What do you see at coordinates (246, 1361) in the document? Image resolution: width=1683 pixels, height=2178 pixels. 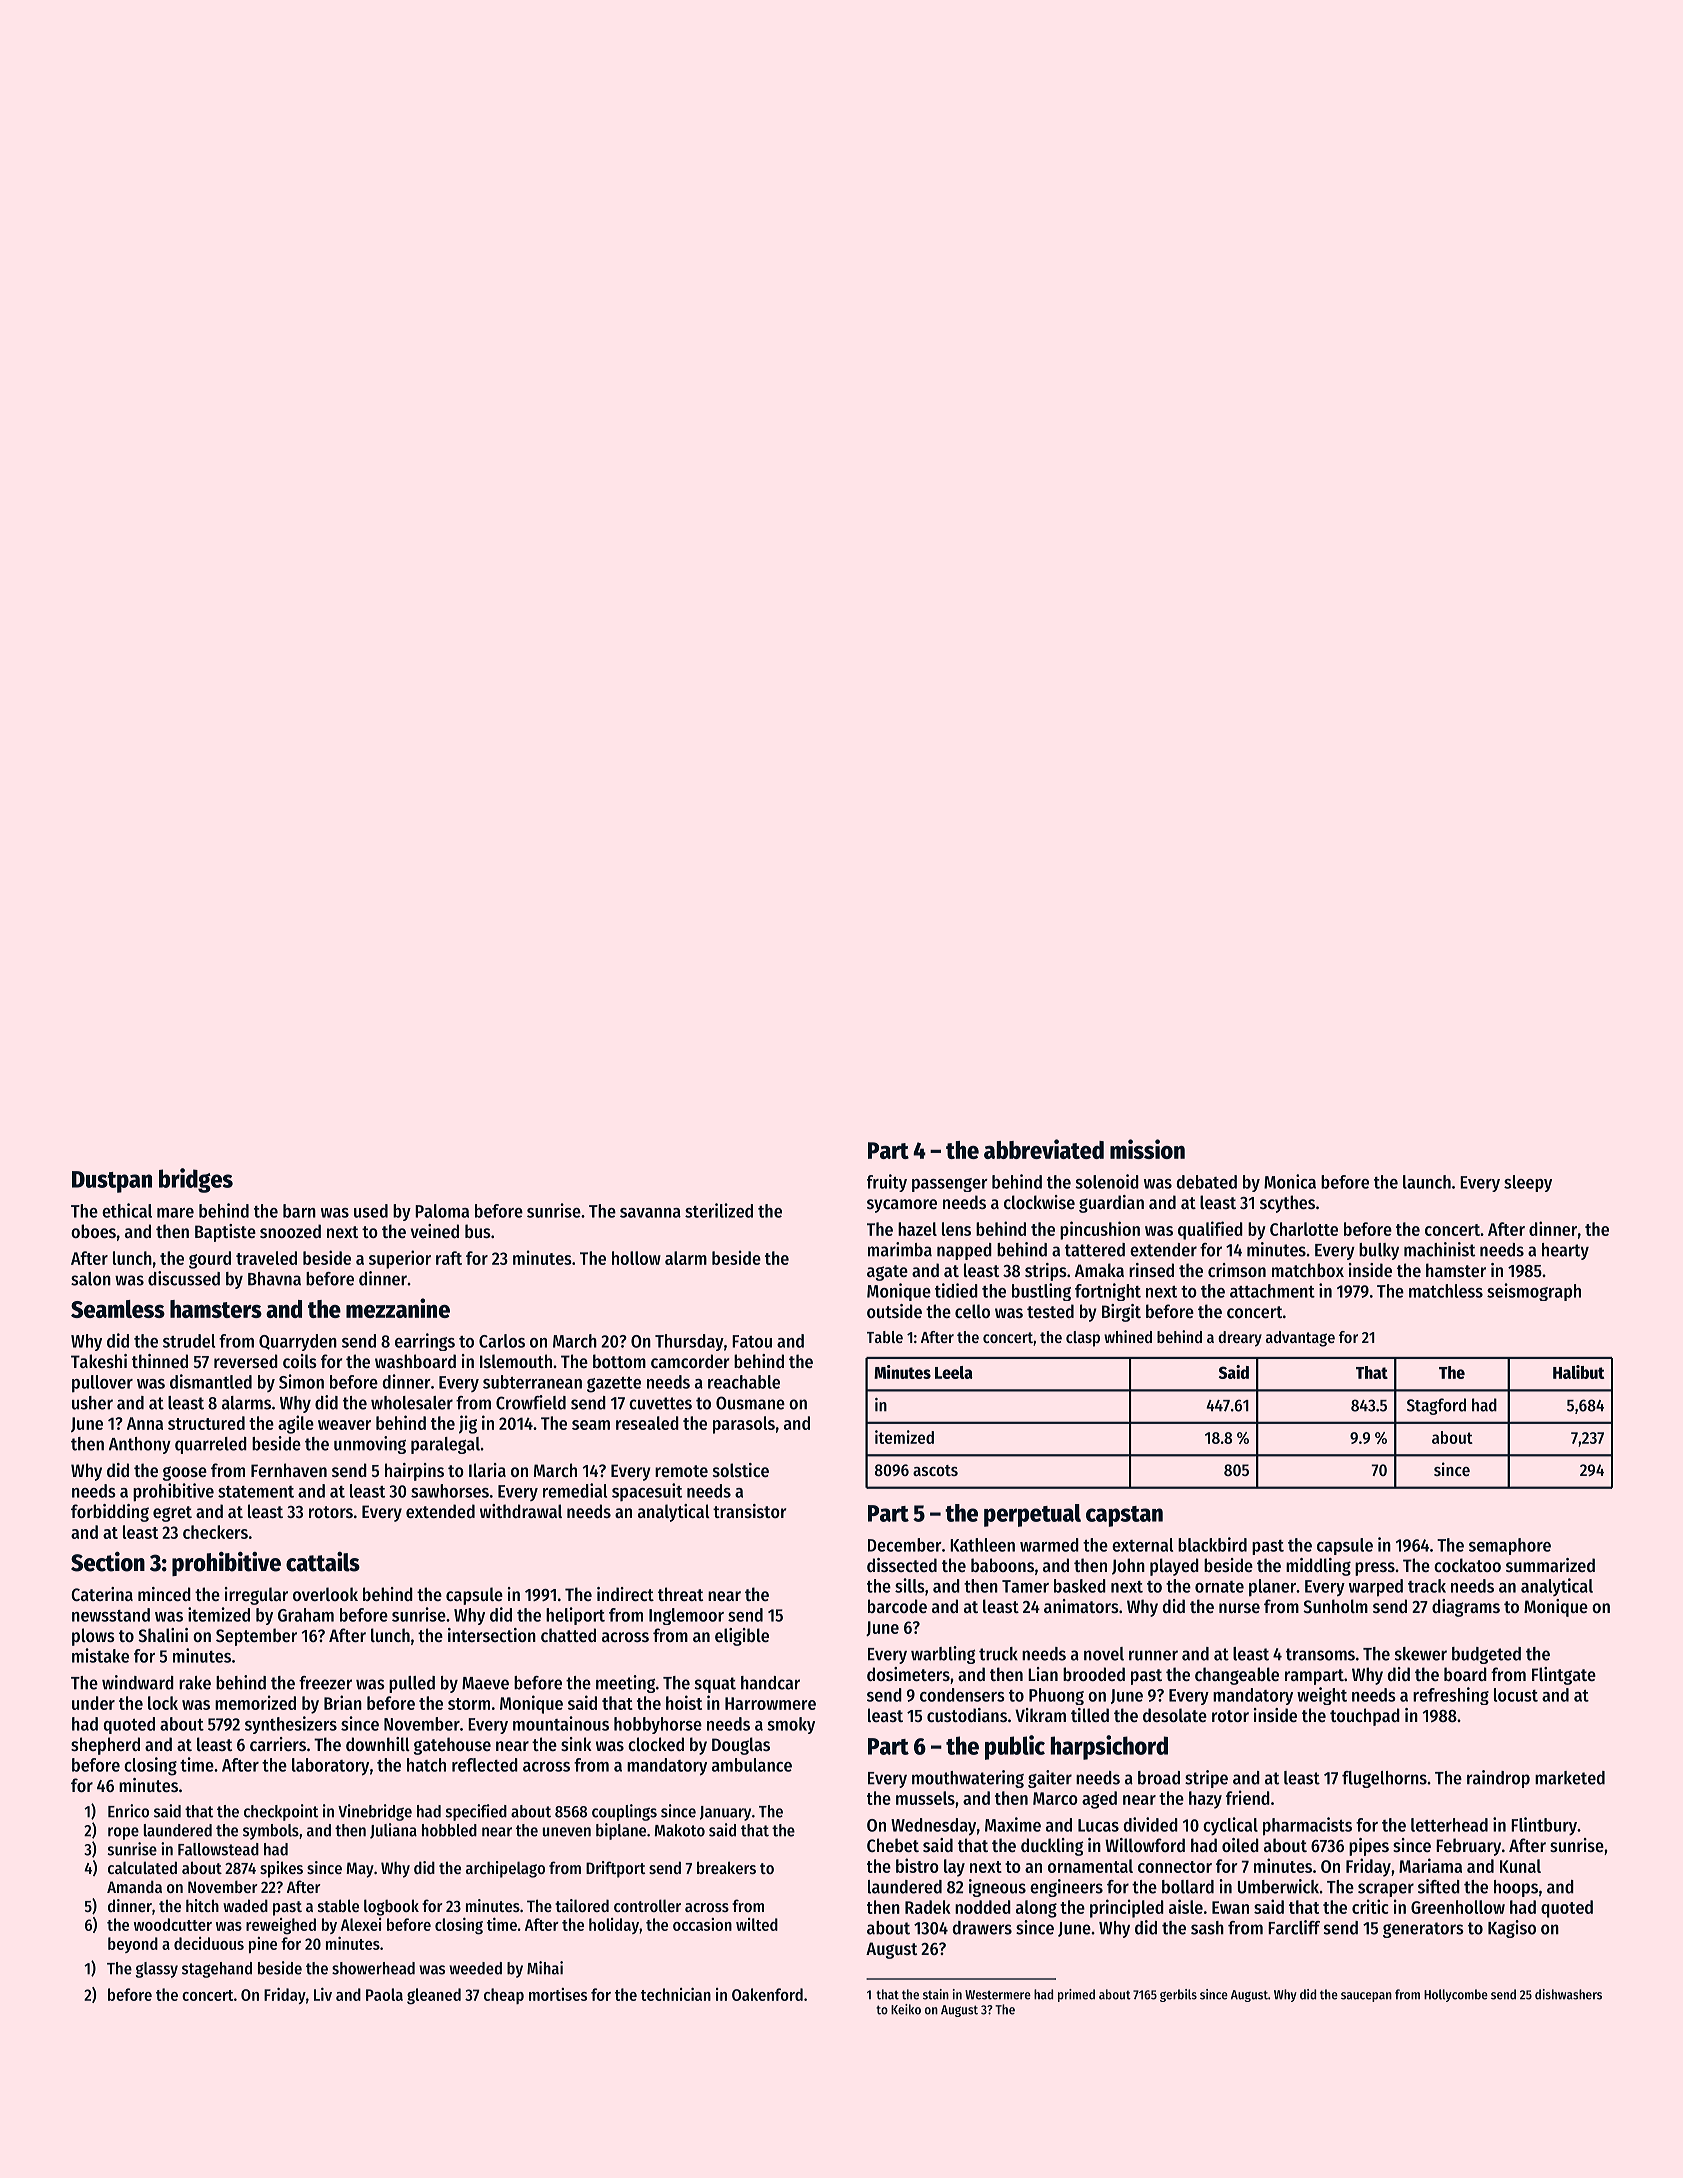 I see `reversed` at bounding box center [246, 1361].
